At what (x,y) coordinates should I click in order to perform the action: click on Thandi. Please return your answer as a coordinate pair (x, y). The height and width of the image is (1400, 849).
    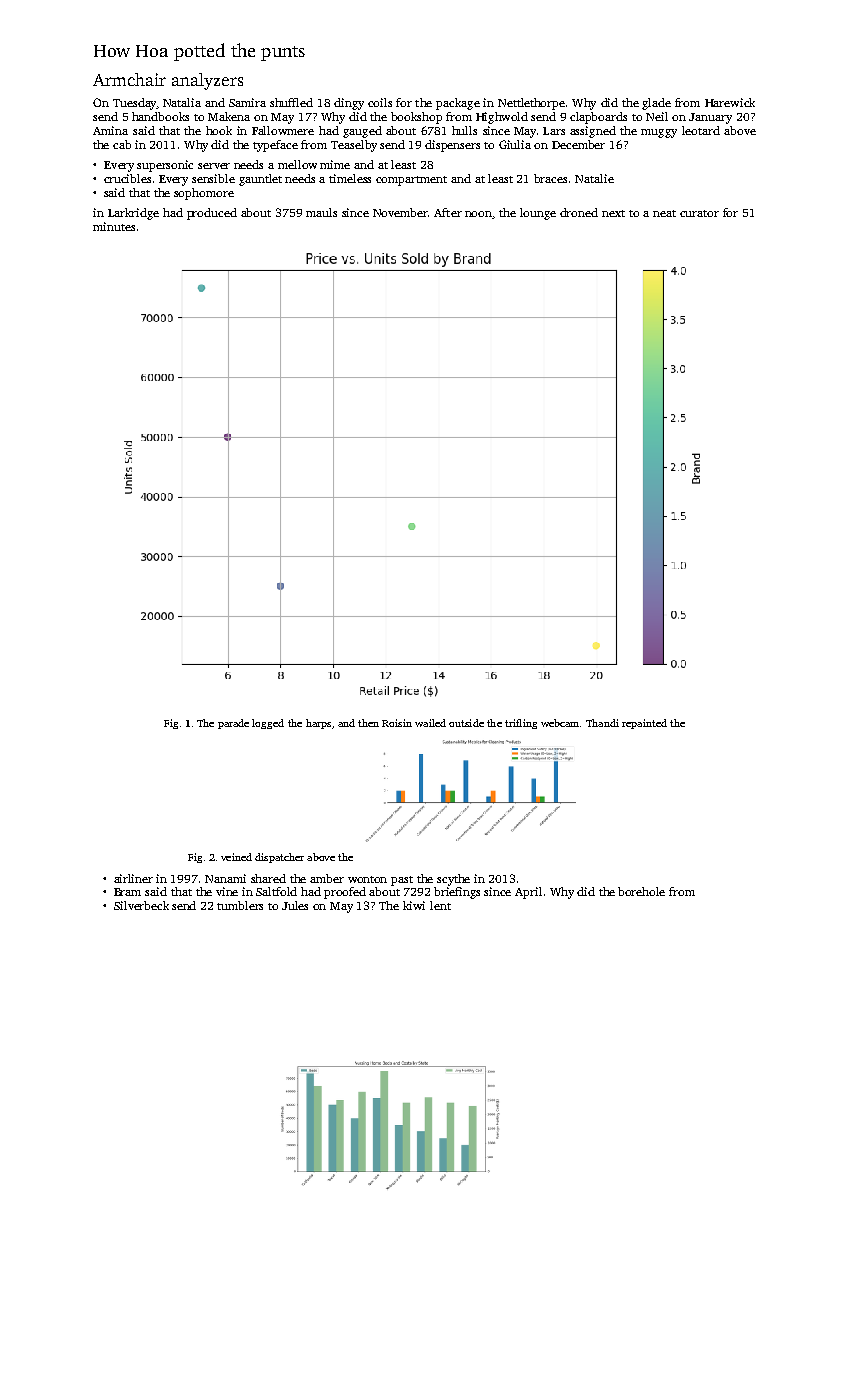
    Looking at the image, I should click on (602, 723).
